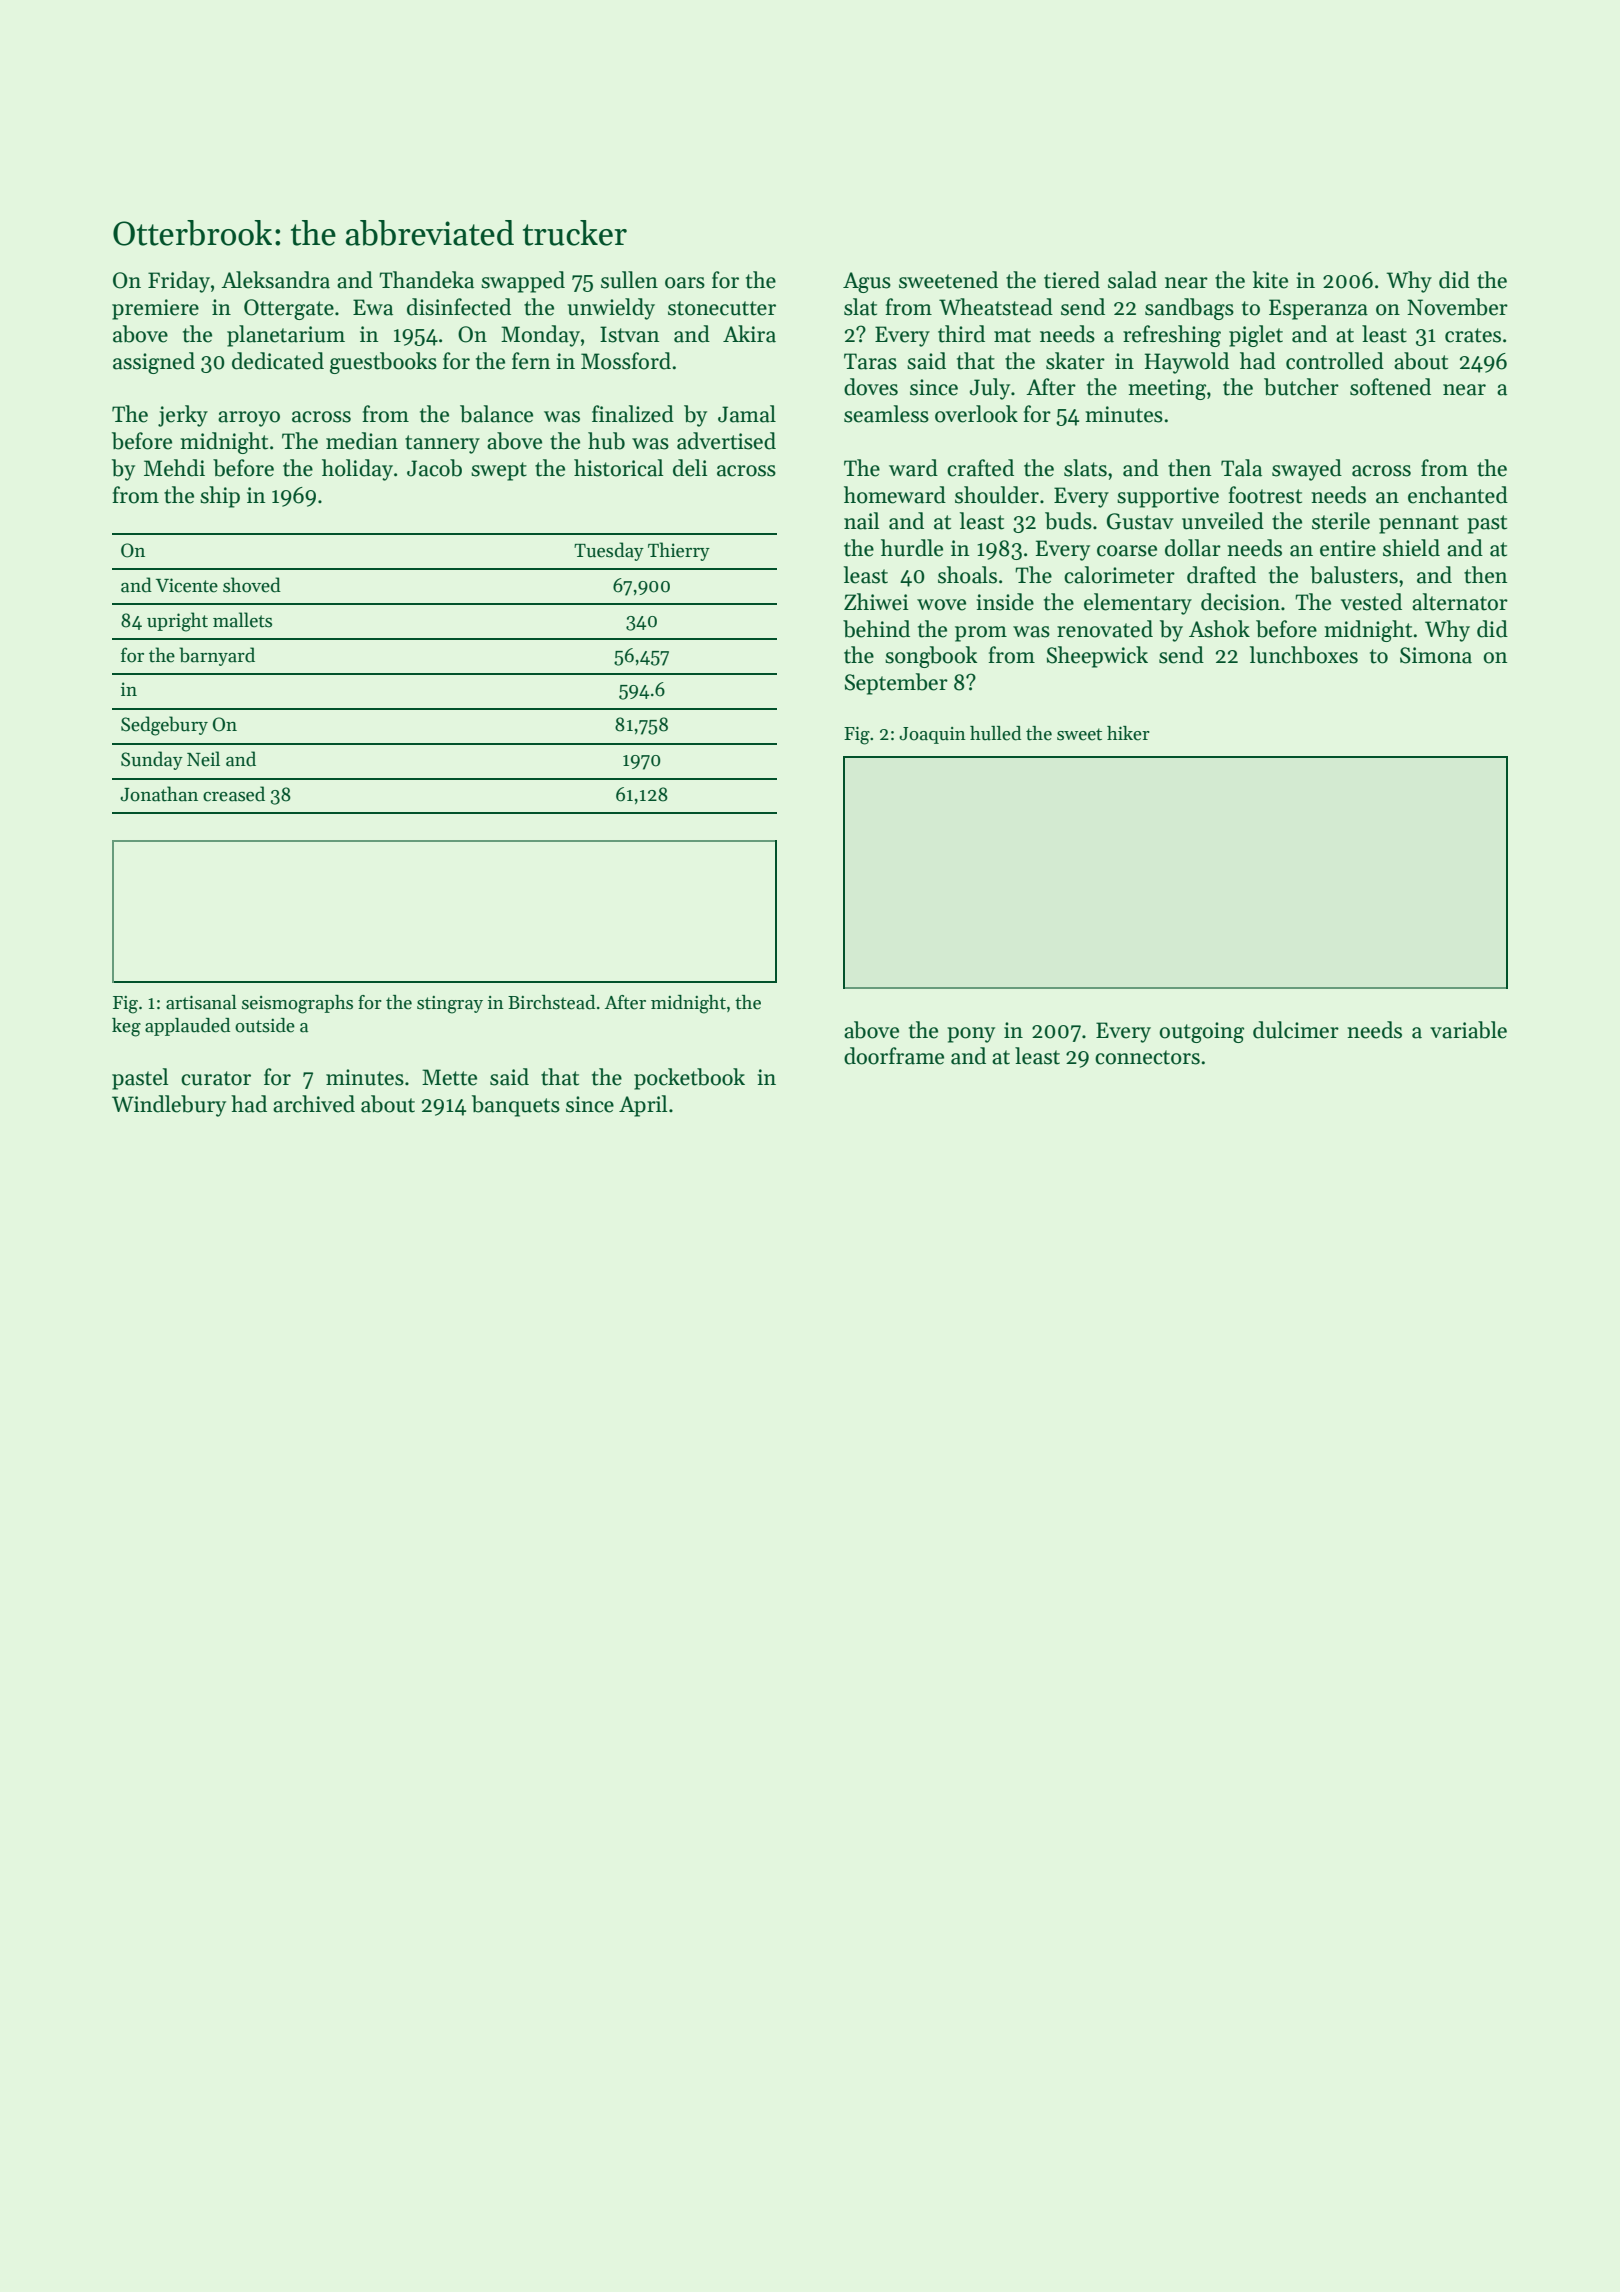 This screenshot has width=1620, height=2292. Describe the element at coordinates (234, 794) in the screenshot. I see `creased` at that location.
